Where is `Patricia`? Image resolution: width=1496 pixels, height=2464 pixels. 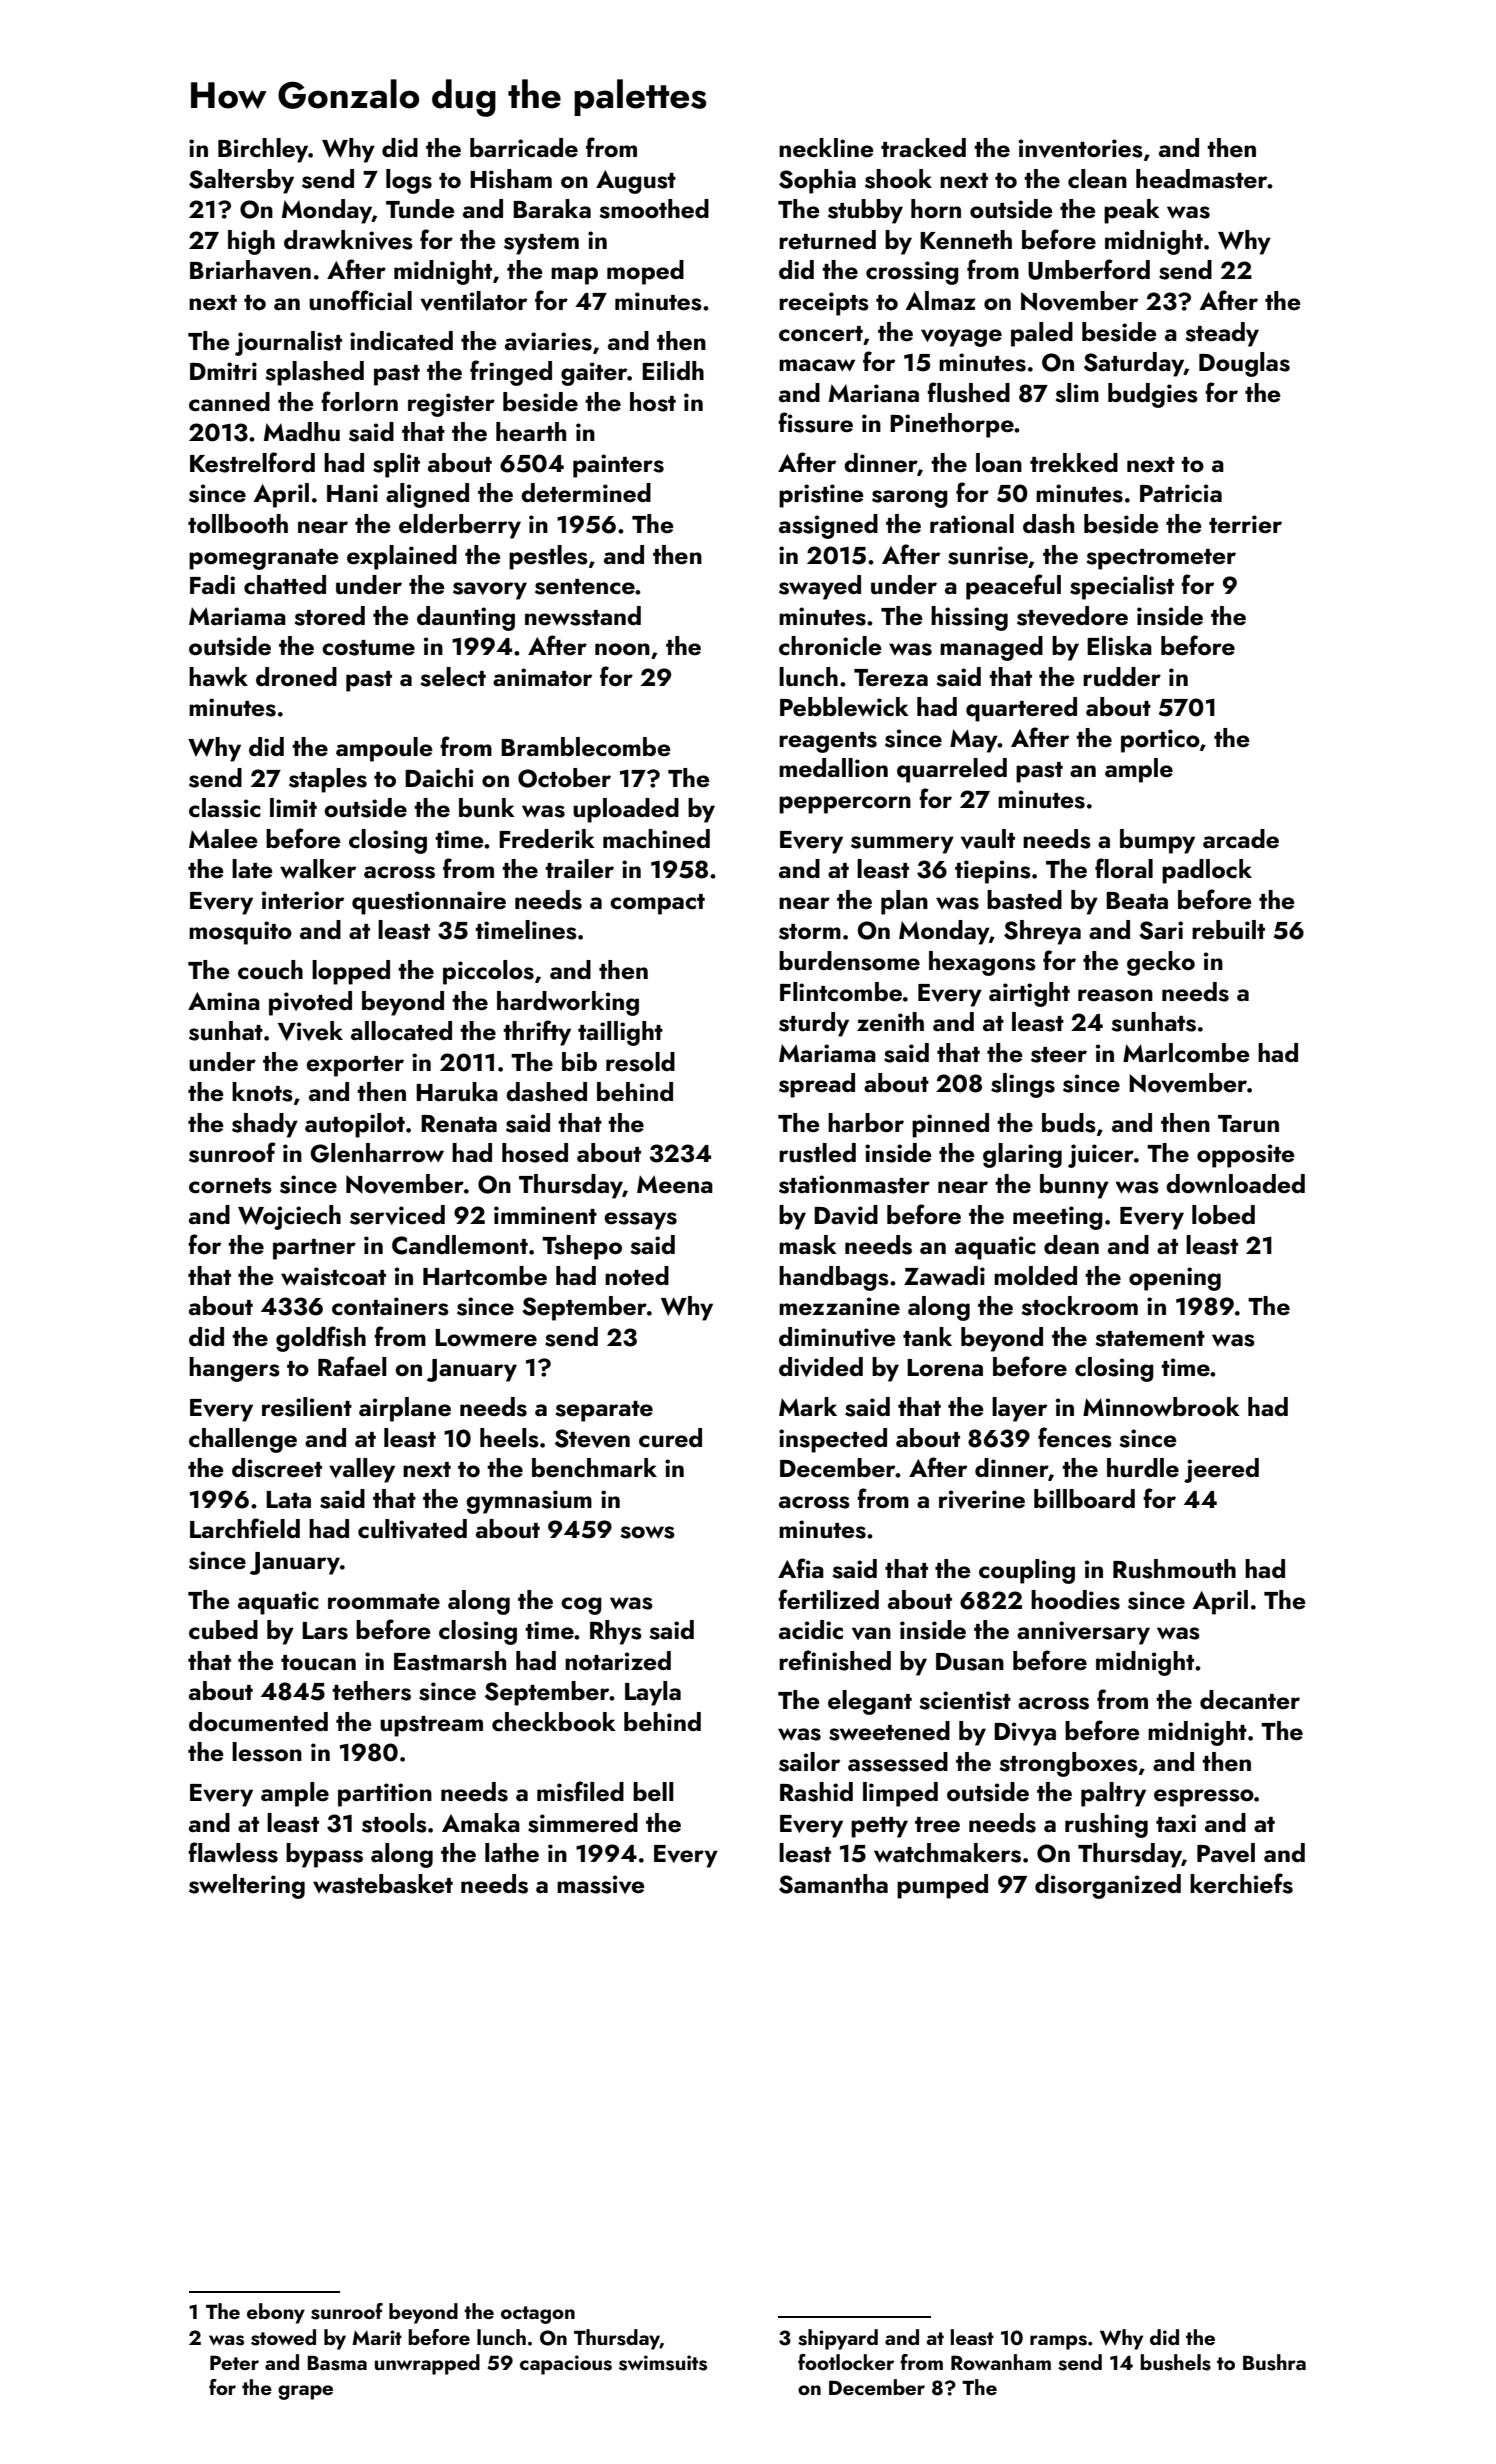 Patricia is located at coordinates (1181, 493).
